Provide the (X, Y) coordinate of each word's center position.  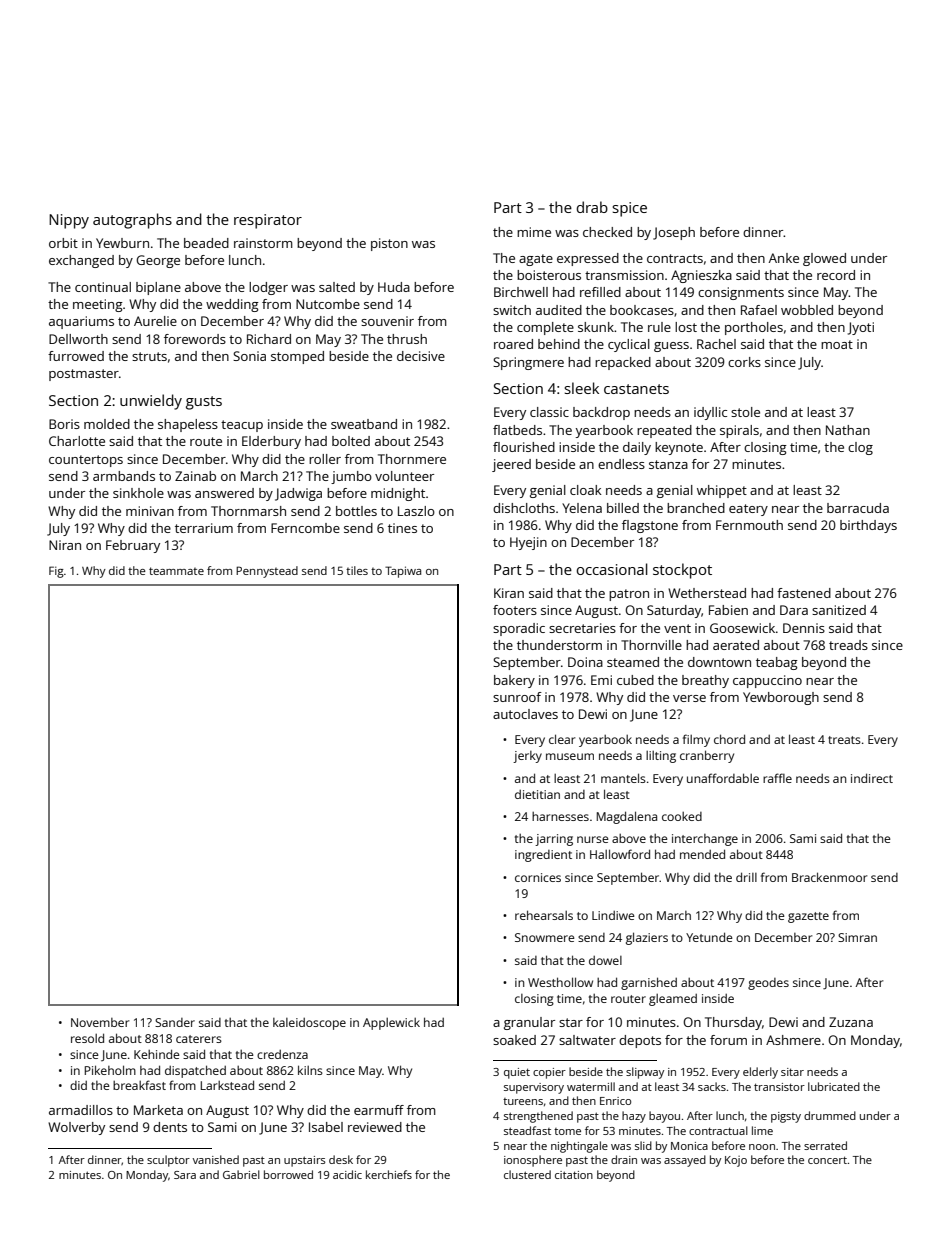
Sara (185, 1175)
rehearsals (544, 915)
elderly (760, 1073)
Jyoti (861, 328)
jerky (527, 757)
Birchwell (521, 292)
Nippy (69, 221)
